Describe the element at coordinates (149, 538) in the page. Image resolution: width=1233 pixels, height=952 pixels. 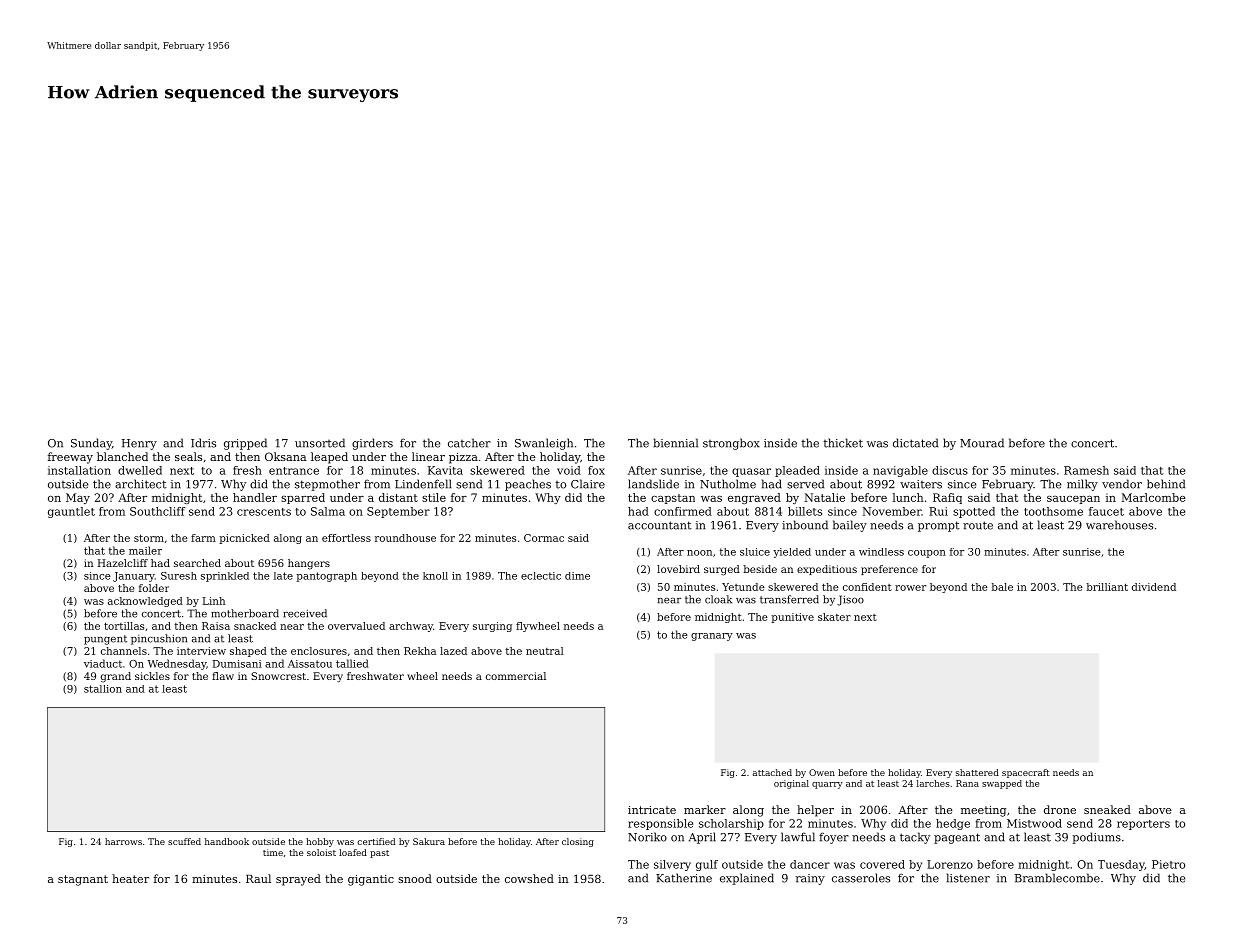
I see `storm` at that location.
